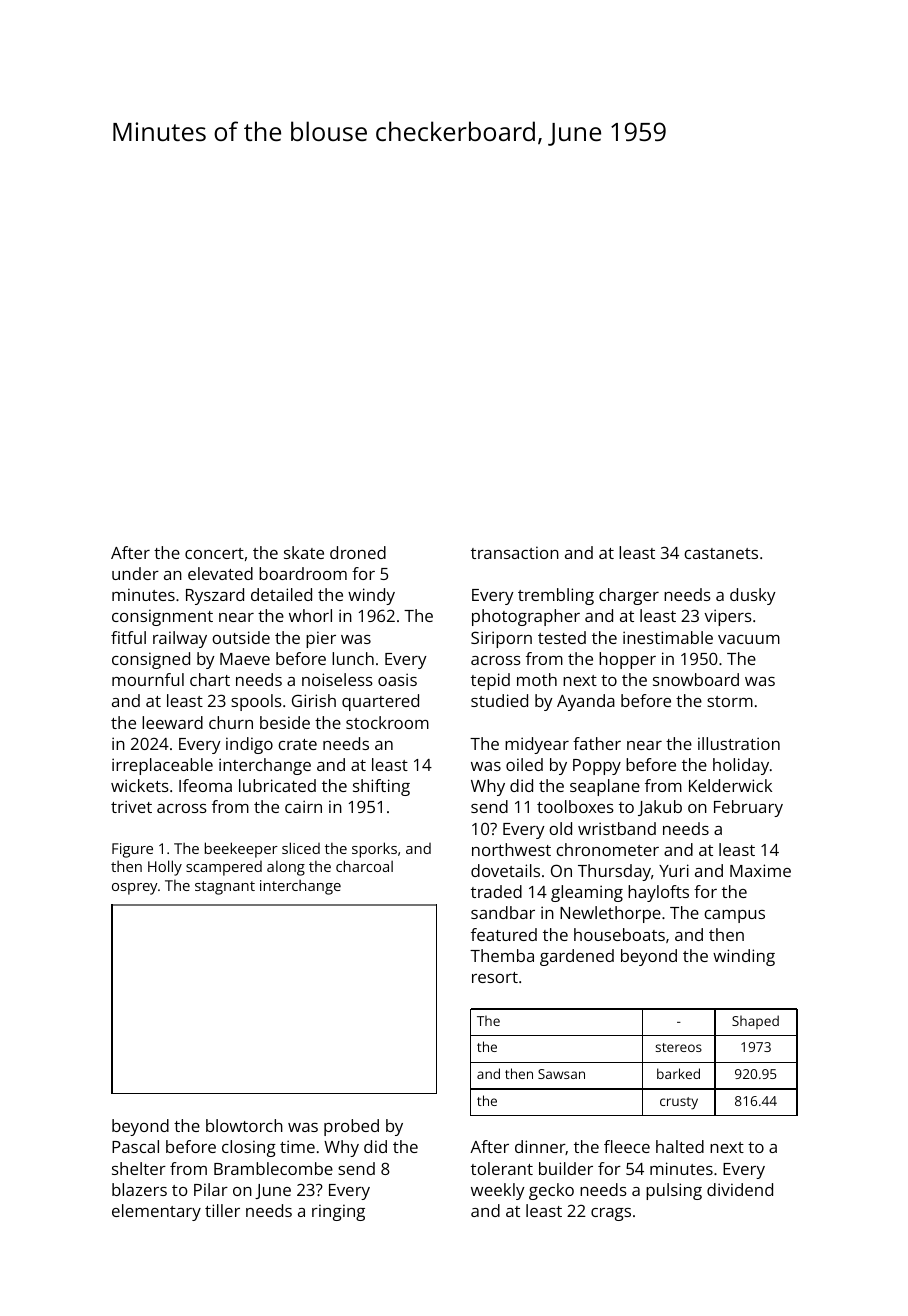 The width and height of the screenshot is (908, 1316). What do you see at coordinates (678, 1073) in the screenshot?
I see `barked` at bounding box center [678, 1073].
